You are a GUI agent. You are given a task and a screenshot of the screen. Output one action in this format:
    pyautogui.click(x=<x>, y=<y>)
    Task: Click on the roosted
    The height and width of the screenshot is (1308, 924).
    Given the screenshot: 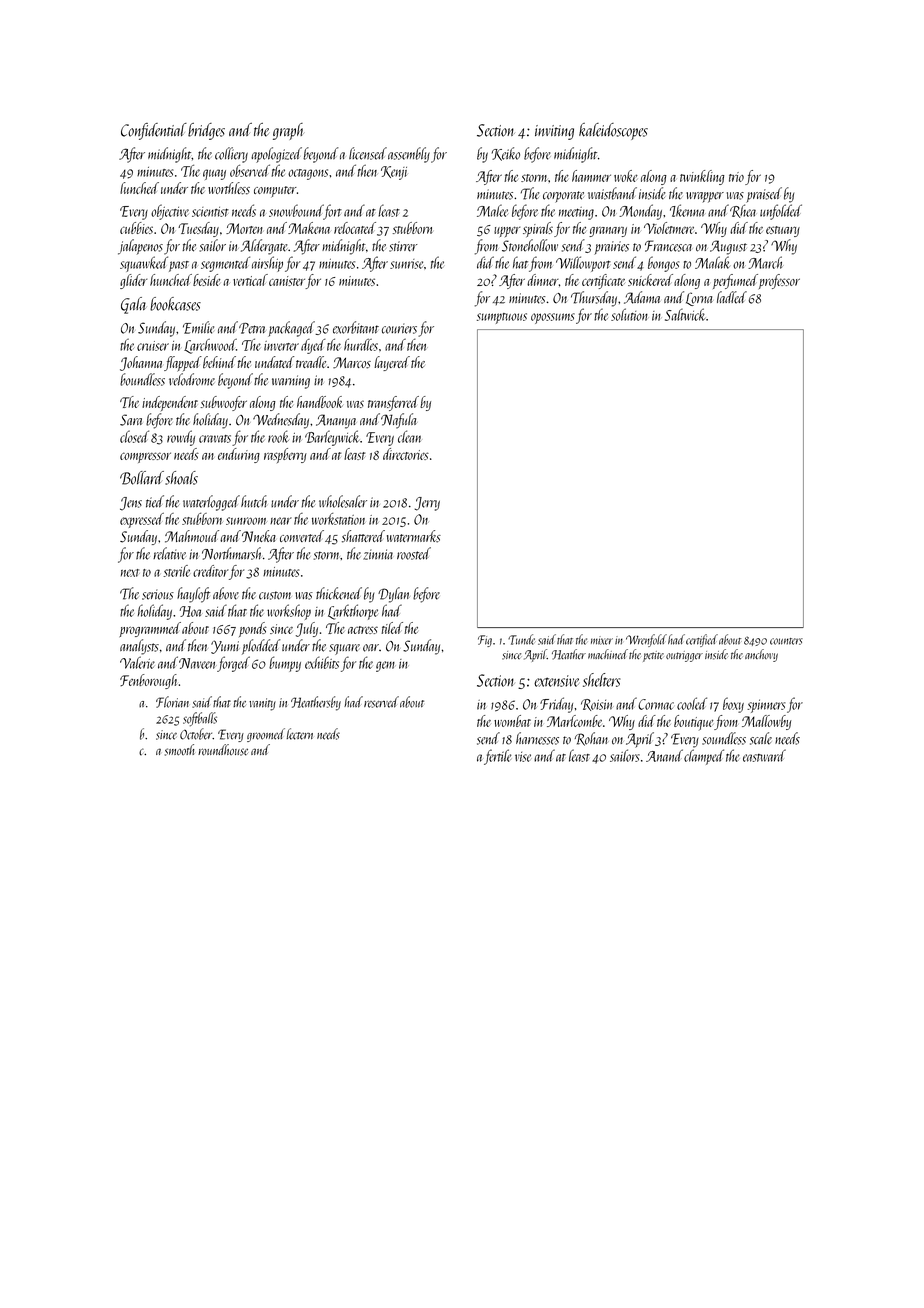 What is the action you would take?
    pyautogui.click(x=414, y=553)
